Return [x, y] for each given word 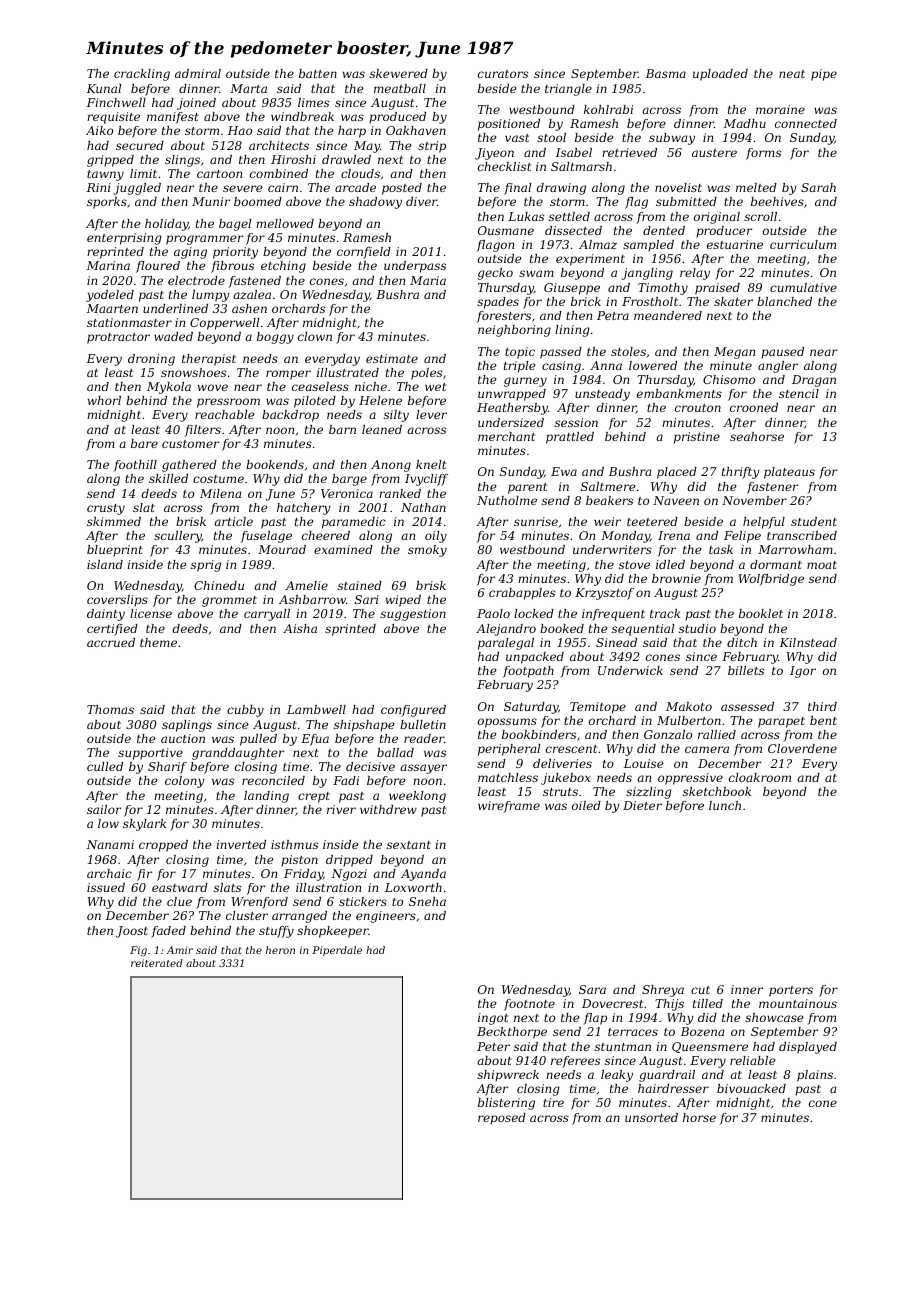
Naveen [676, 500]
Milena [220, 493]
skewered [399, 73]
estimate [392, 358]
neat [792, 74]
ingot [493, 1019]
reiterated [157, 963]
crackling [142, 75]
